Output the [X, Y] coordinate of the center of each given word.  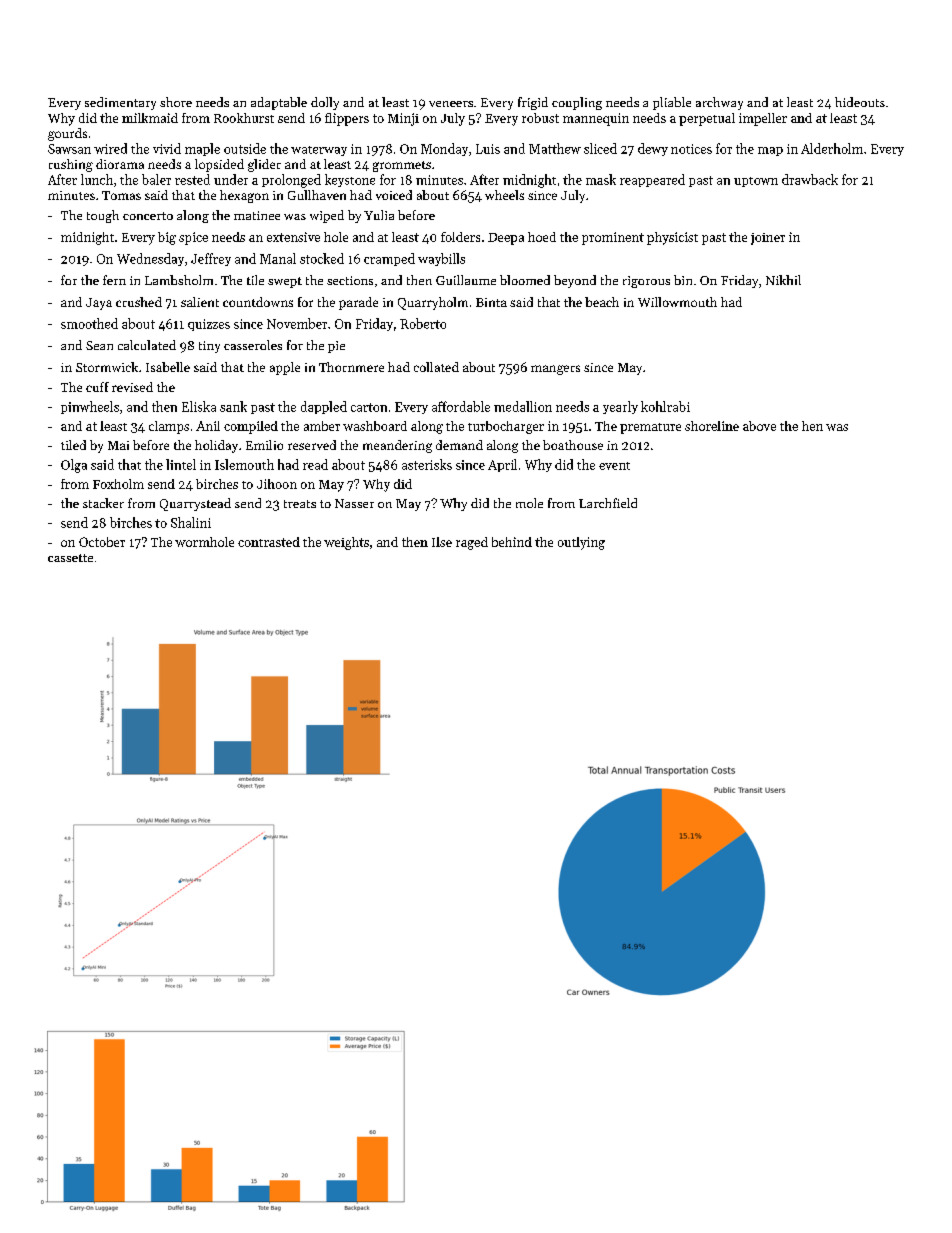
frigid [533, 103]
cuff [97, 387]
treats [300, 504]
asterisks [427, 464]
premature [650, 428]
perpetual [707, 119]
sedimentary [120, 103]
